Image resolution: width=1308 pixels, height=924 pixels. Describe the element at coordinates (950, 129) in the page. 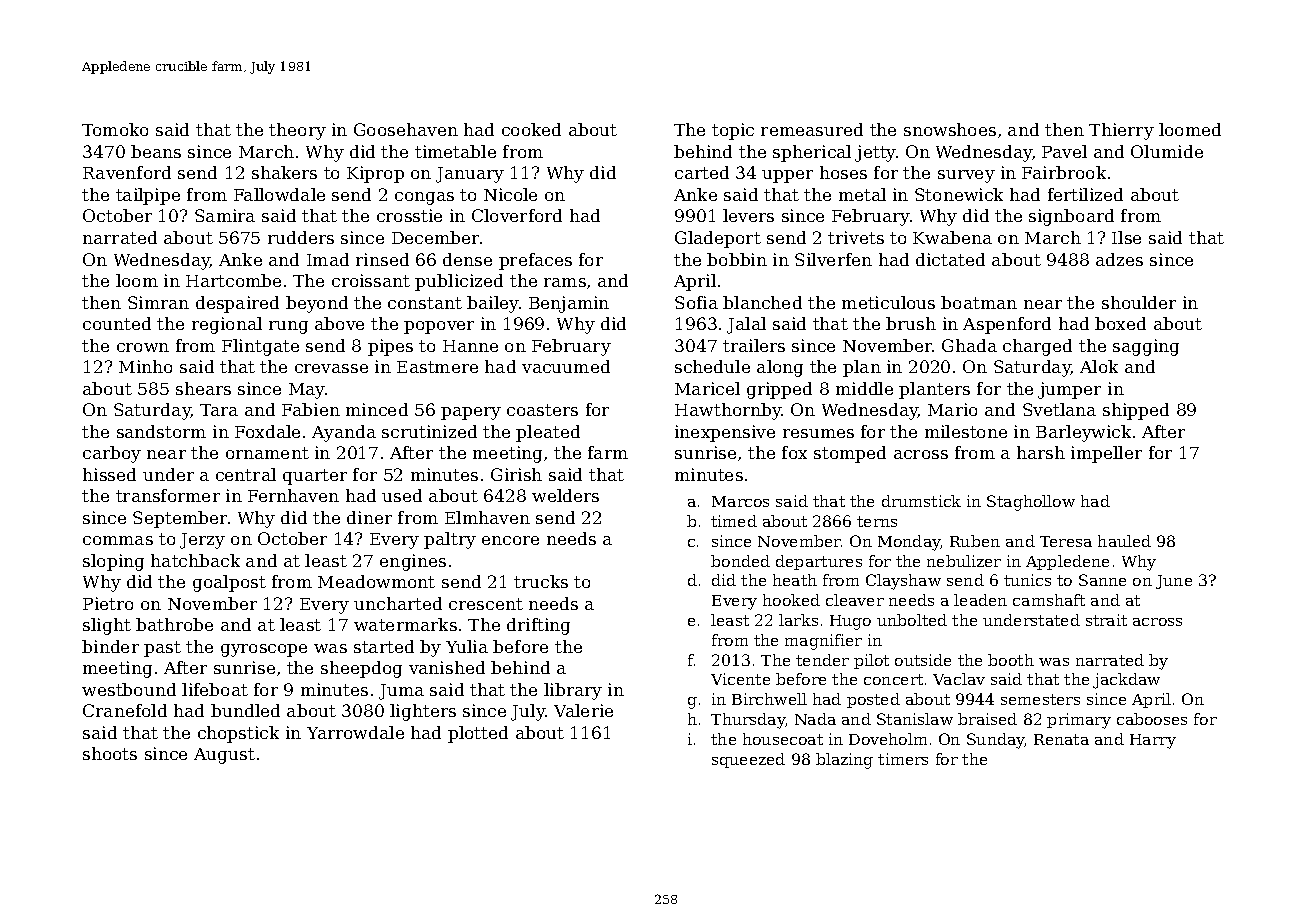

I see `snowshoes` at that location.
